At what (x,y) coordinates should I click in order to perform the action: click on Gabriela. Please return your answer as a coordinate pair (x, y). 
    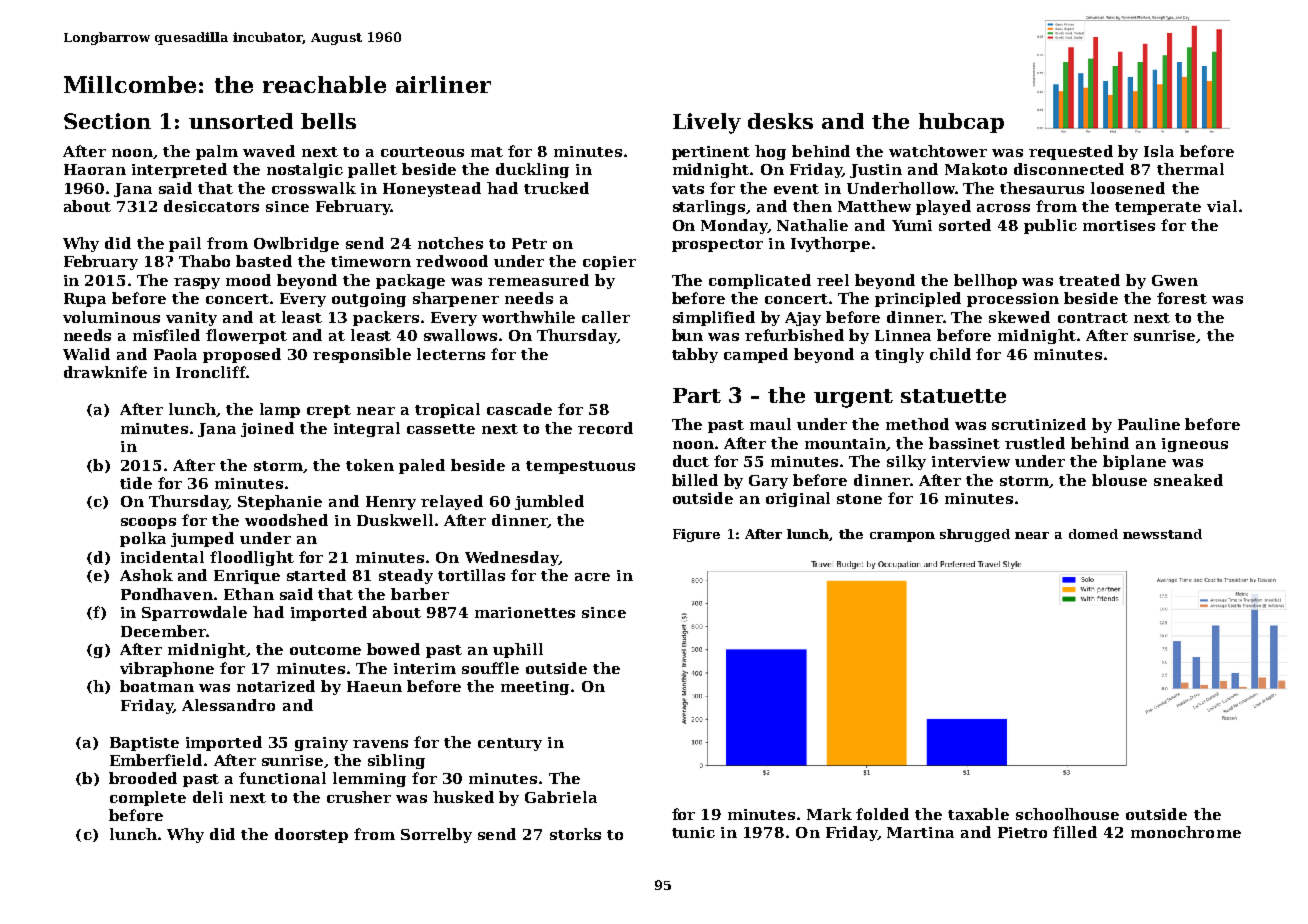
    Looking at the image, I should click on (561, 797).
